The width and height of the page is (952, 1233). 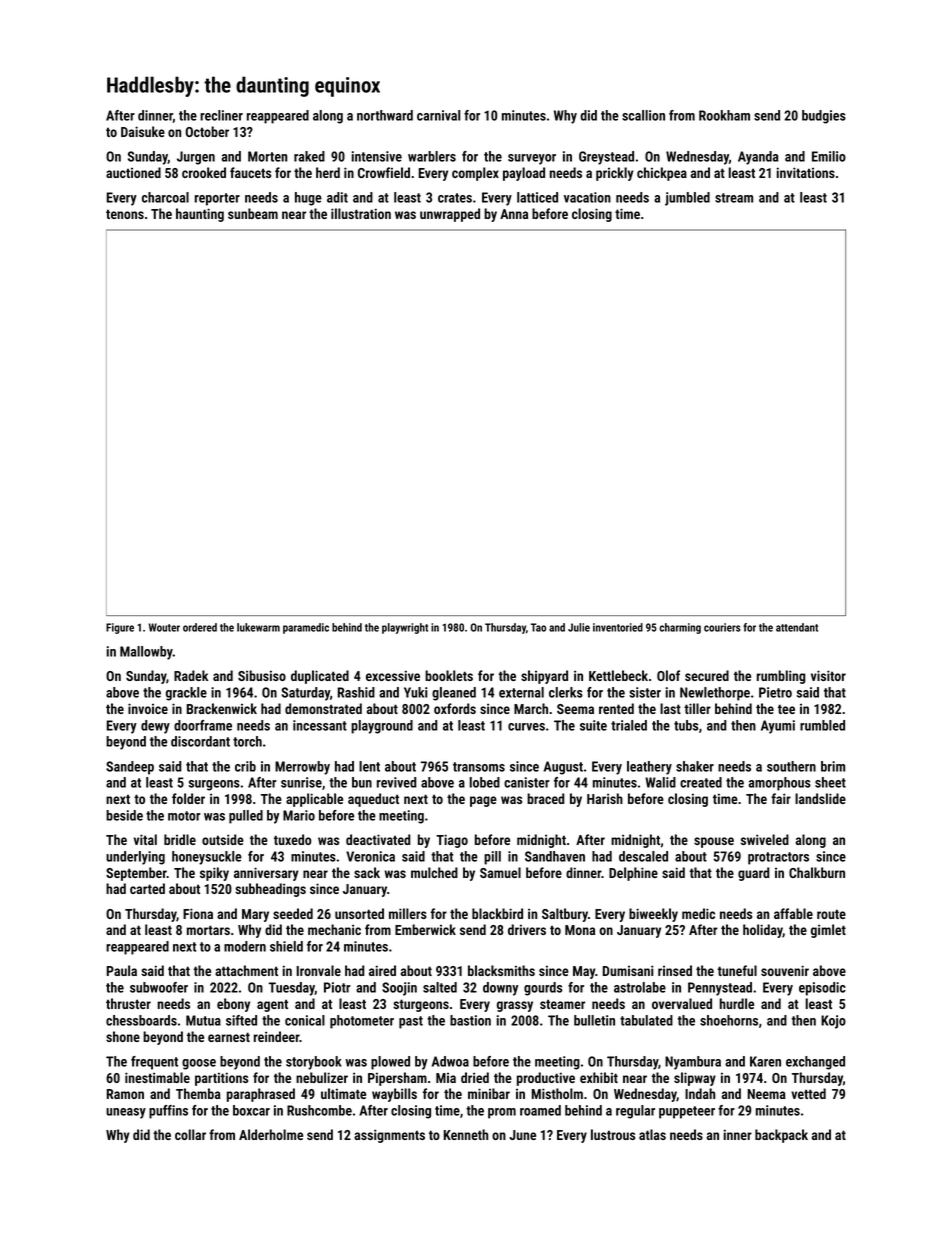 I want to click on playwright, so click(x=405, y=628).
